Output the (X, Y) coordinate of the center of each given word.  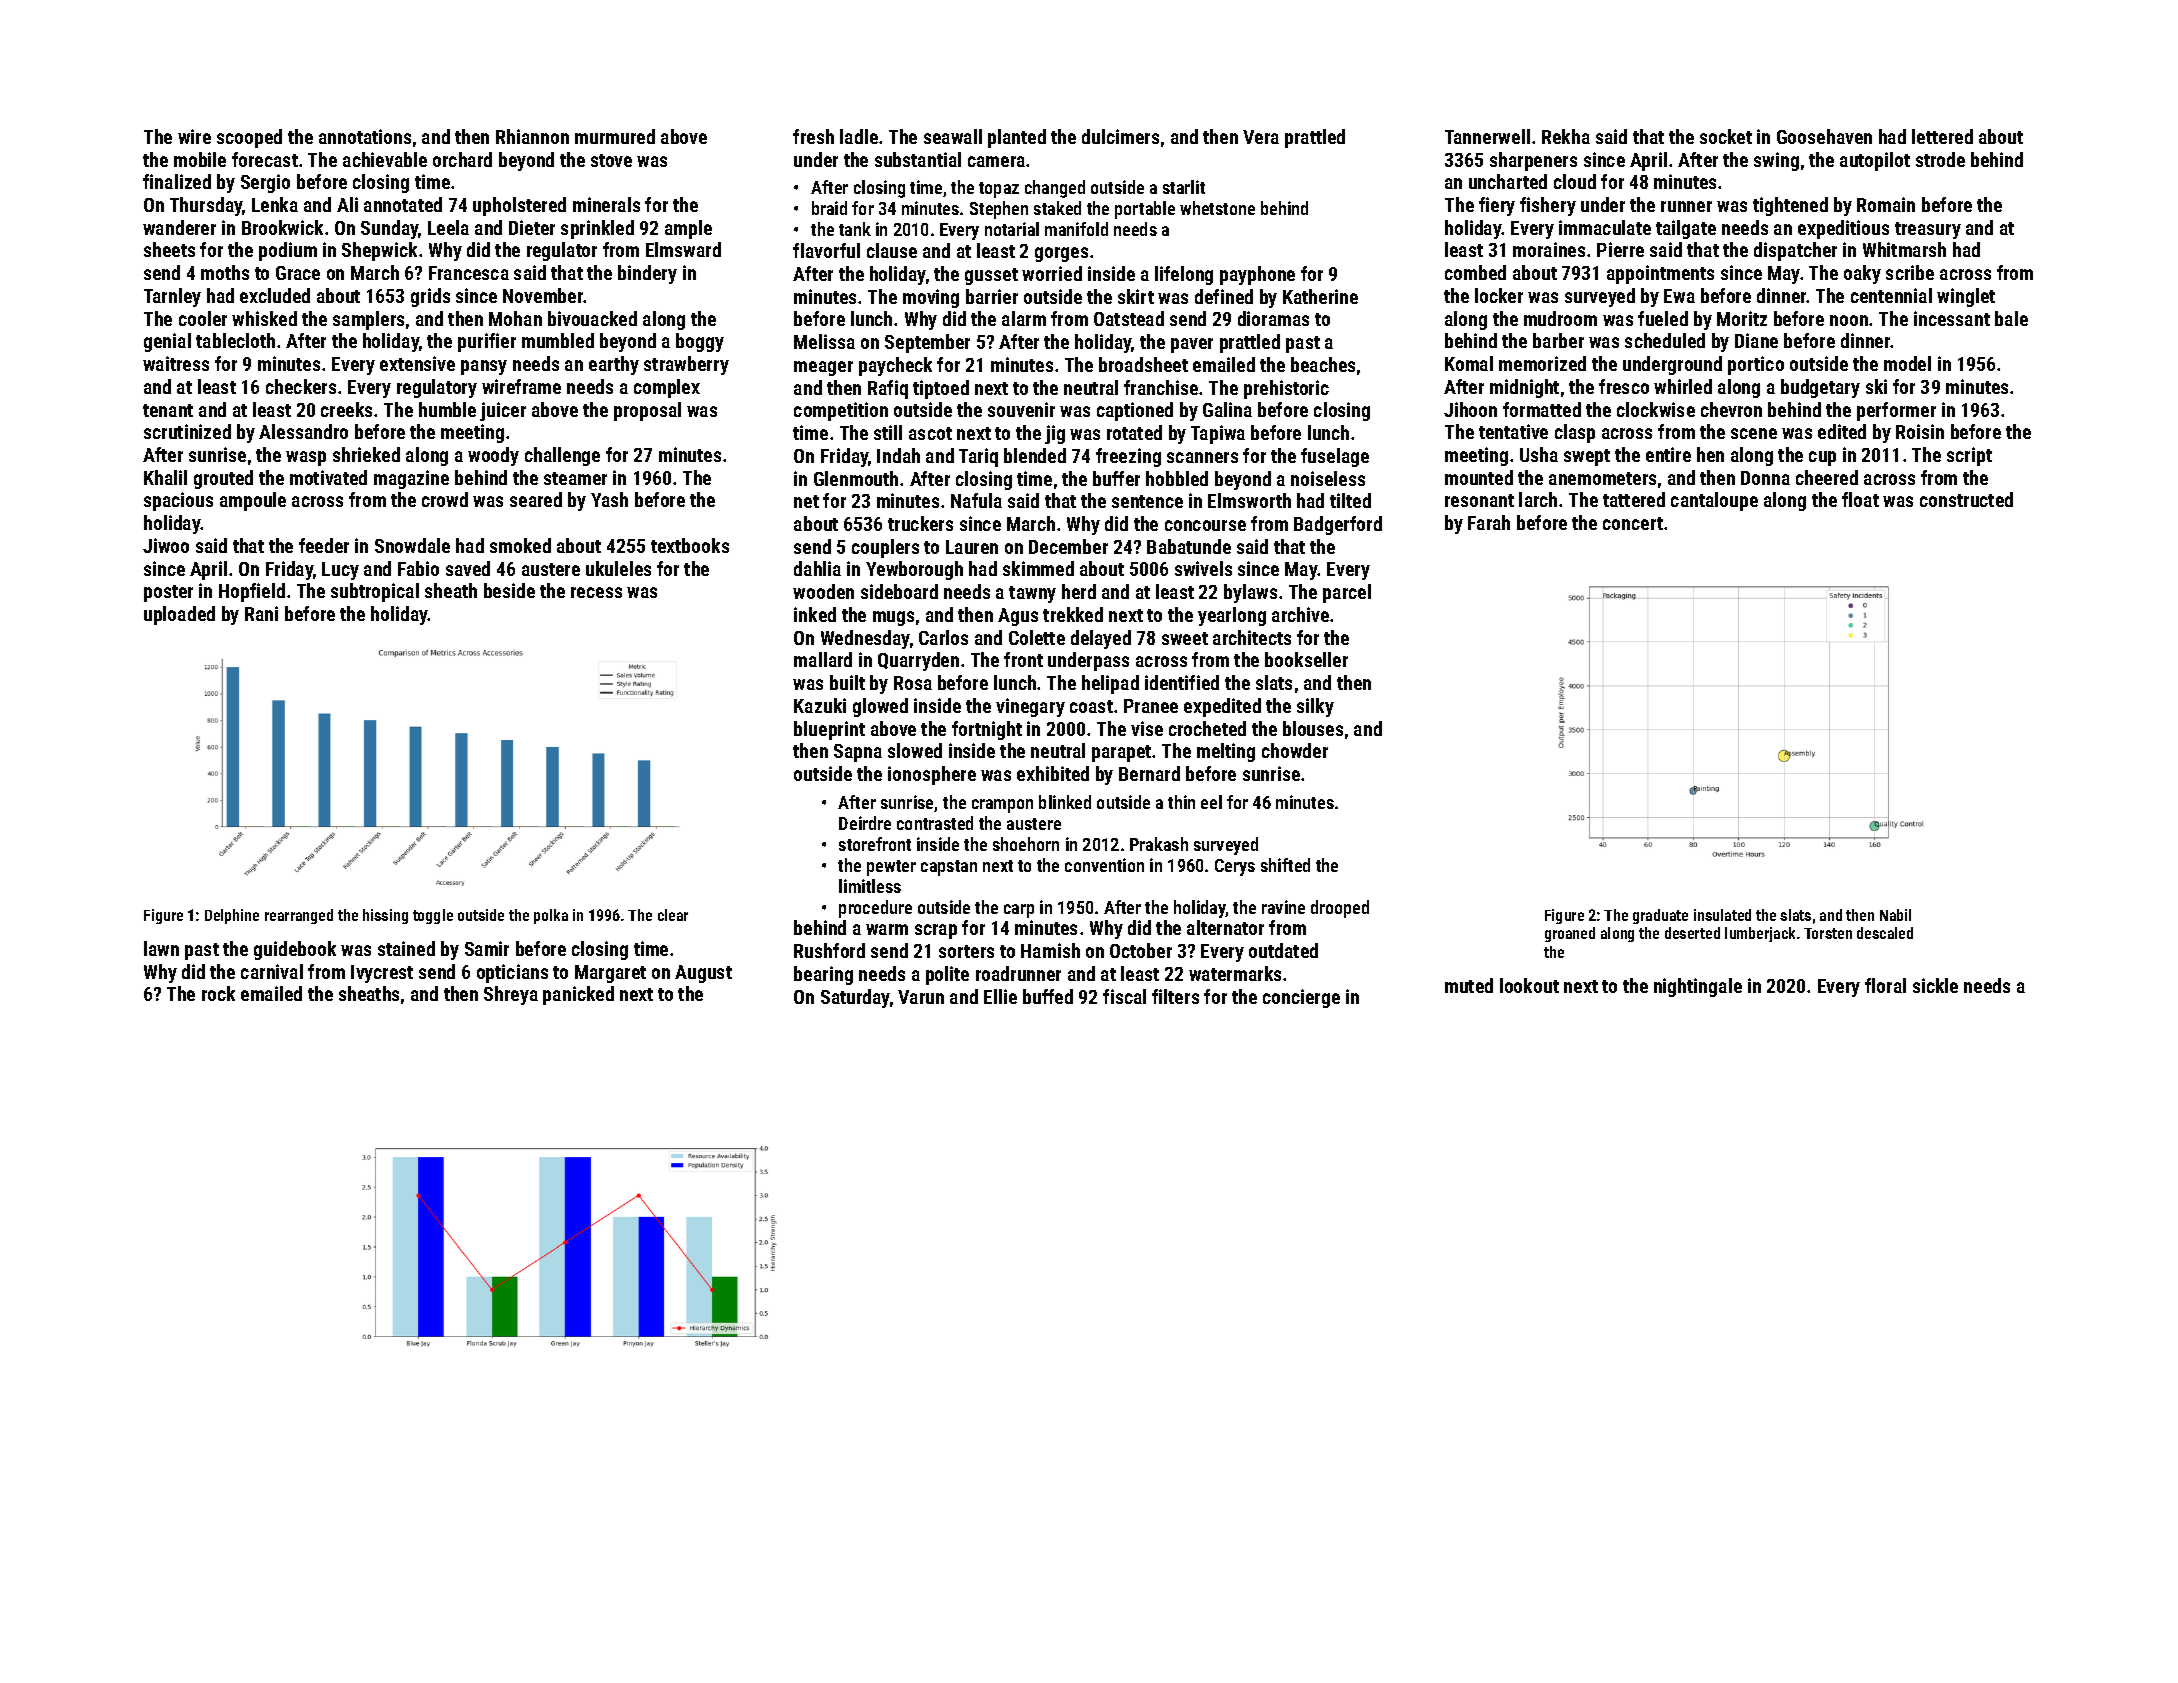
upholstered (519, 206)
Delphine (232, 916)
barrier (992, 296)
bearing (823, 975)
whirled (1683, 386)
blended (1035, 455)
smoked (520, 545)
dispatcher (1795, 251)
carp (1019, 911)
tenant (168, 410)
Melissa (824, 341)
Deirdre (865, 823)
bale (2011, 318)
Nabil (1895, 915)
